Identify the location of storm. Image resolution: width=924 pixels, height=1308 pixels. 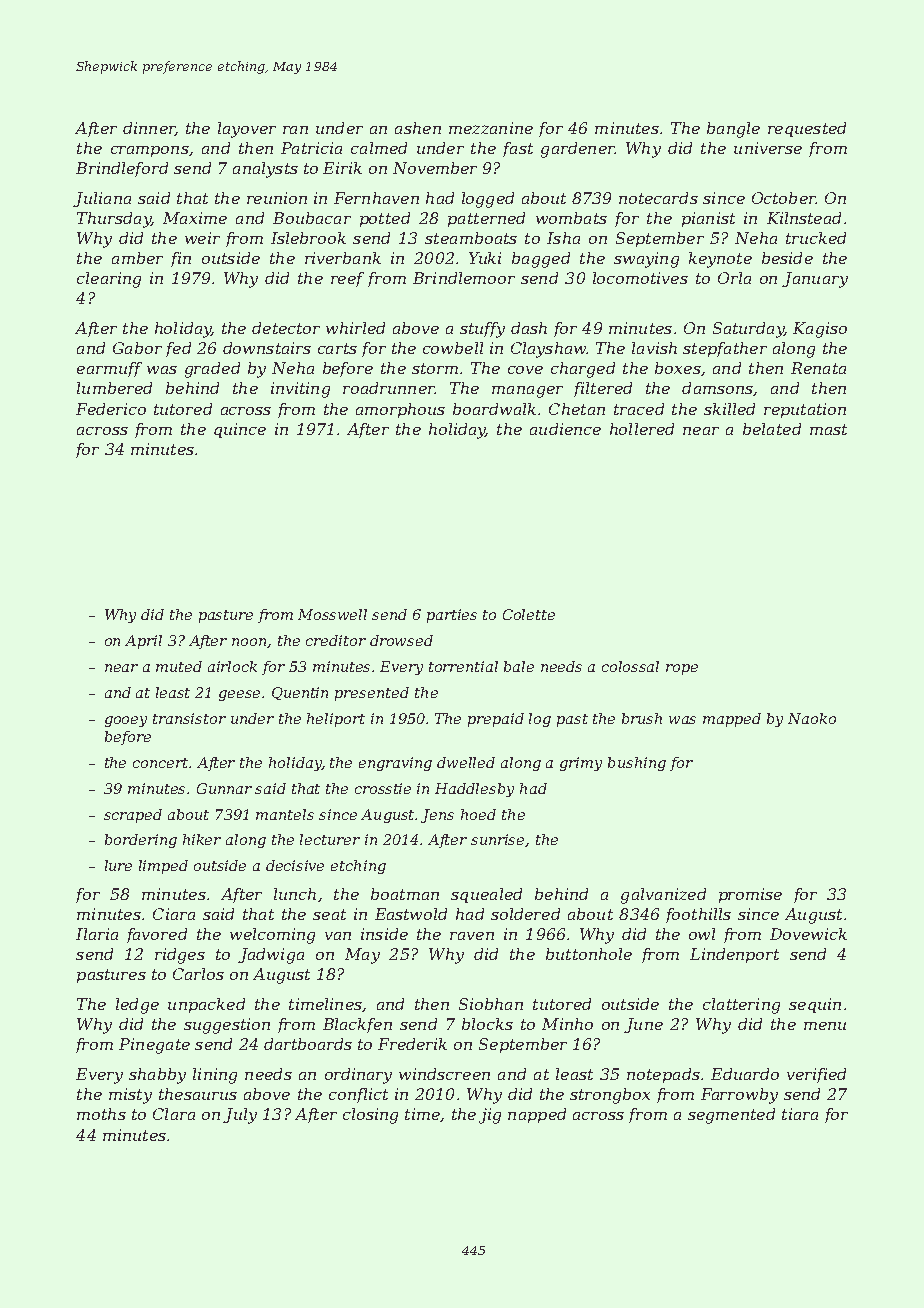
(435, 368).
